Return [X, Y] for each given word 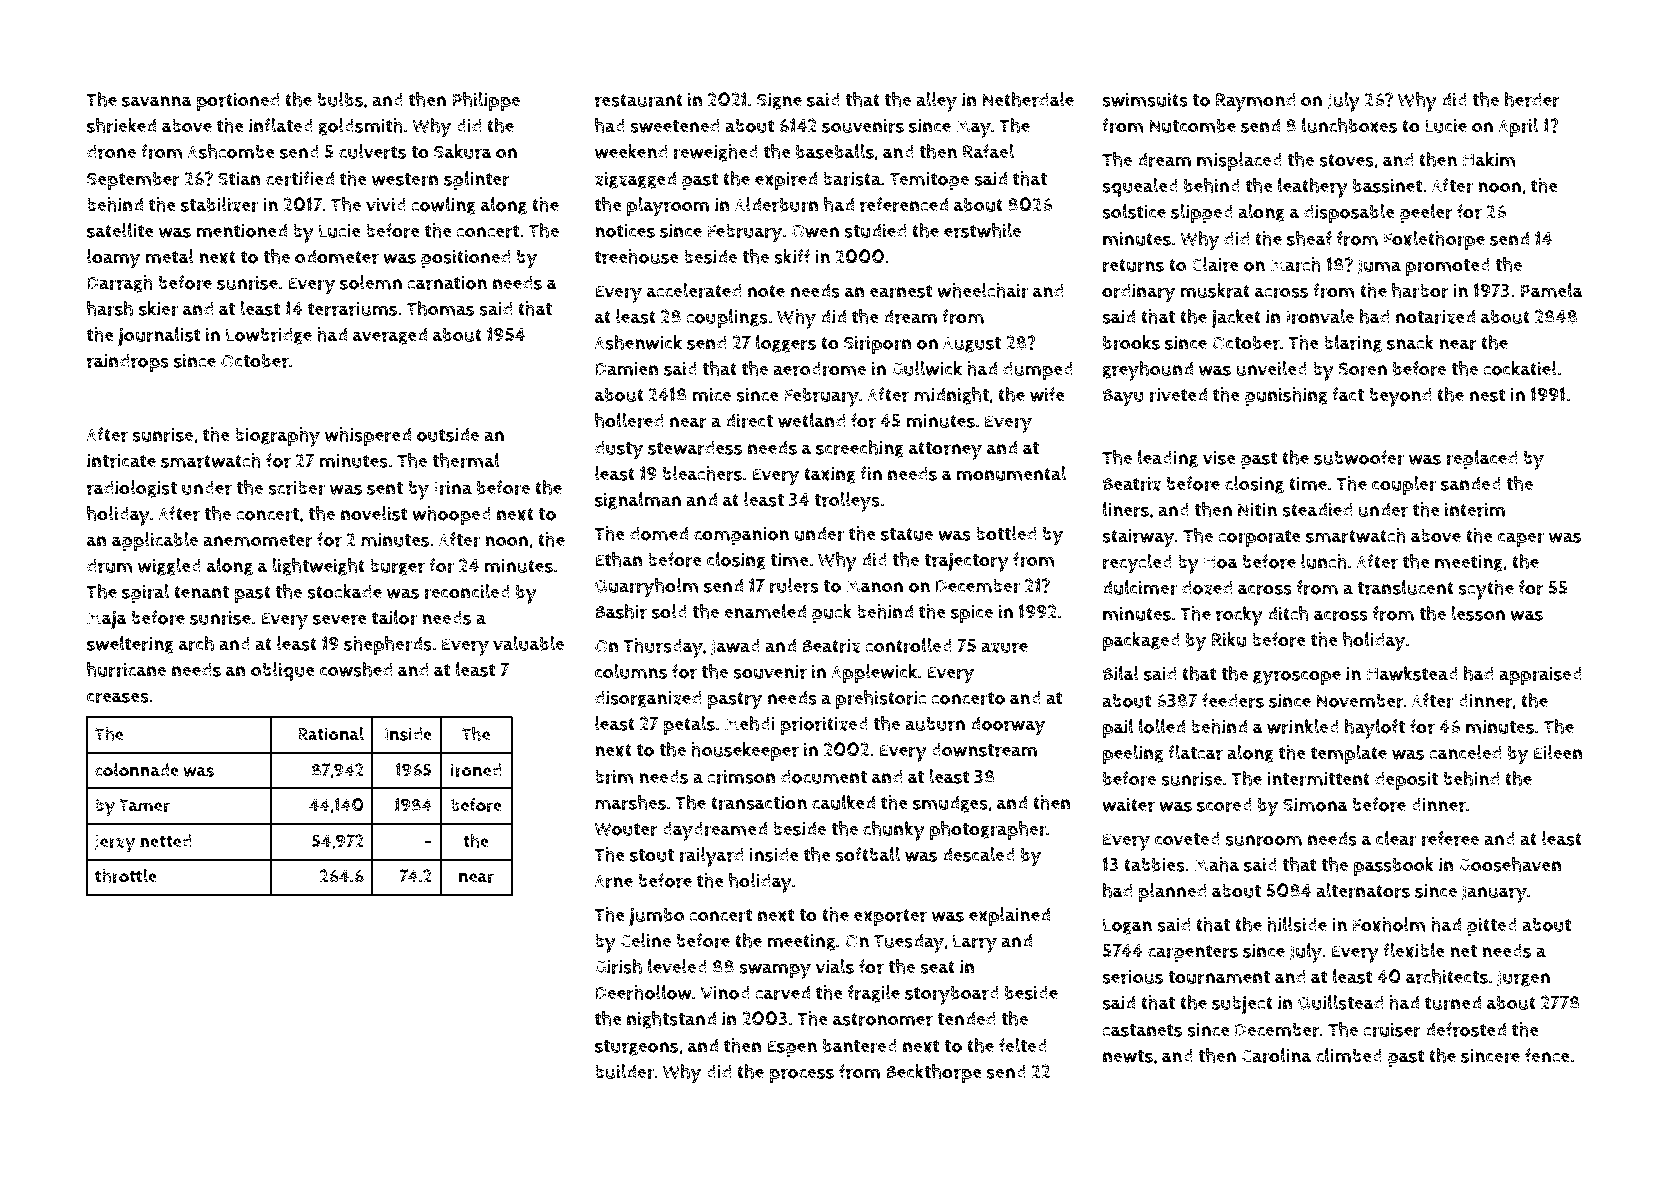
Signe [779, 101]
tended [966, 1018]
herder [1532, 99]
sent [385, 488]
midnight [951, 396]
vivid [386, 204]
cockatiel [1520, 368]
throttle [126, 876]
